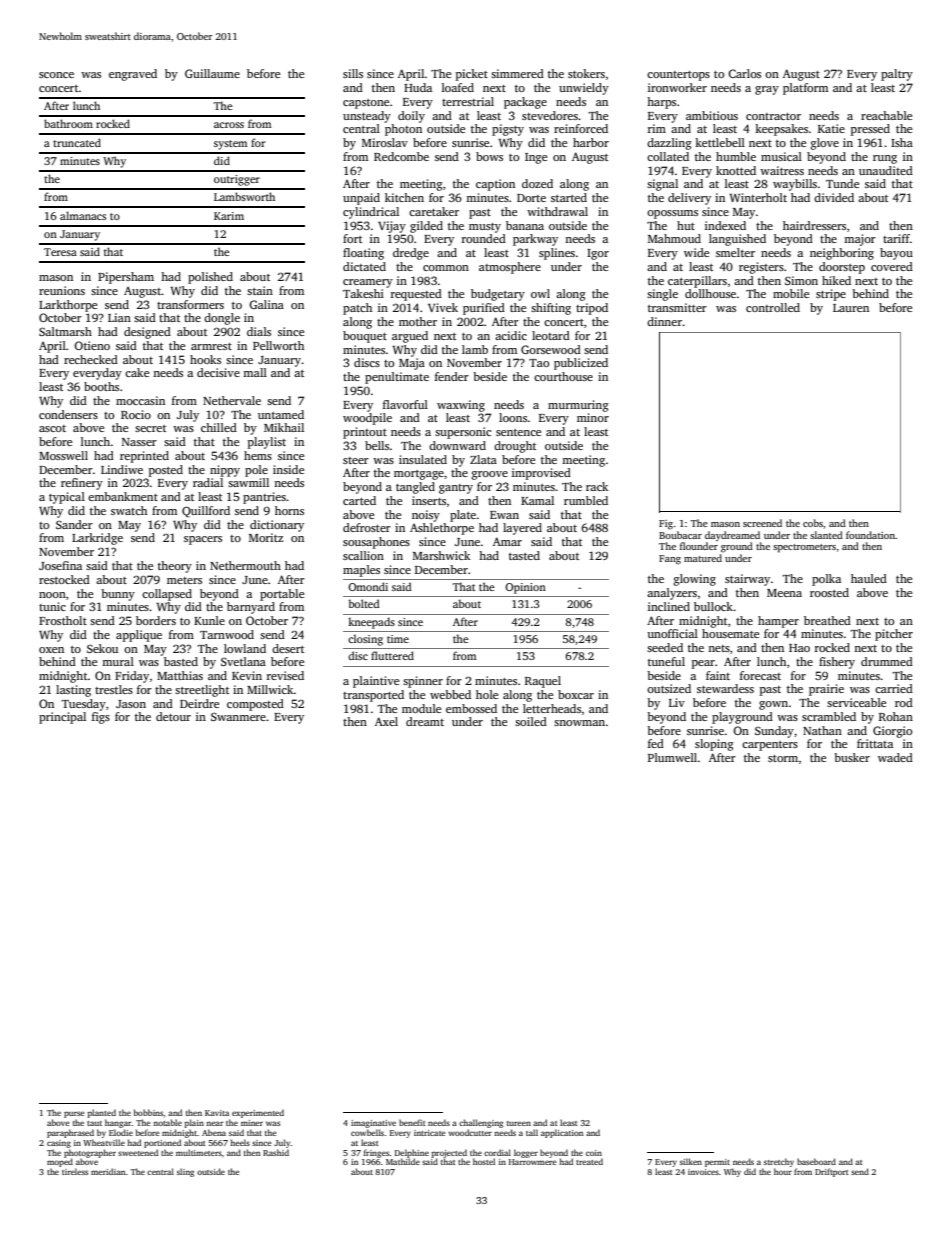 The image size is (952, 1233). What do you see at coordinates (816, 1161) in the page?
I see `baseboard` at bounding box center [816, 1161].
